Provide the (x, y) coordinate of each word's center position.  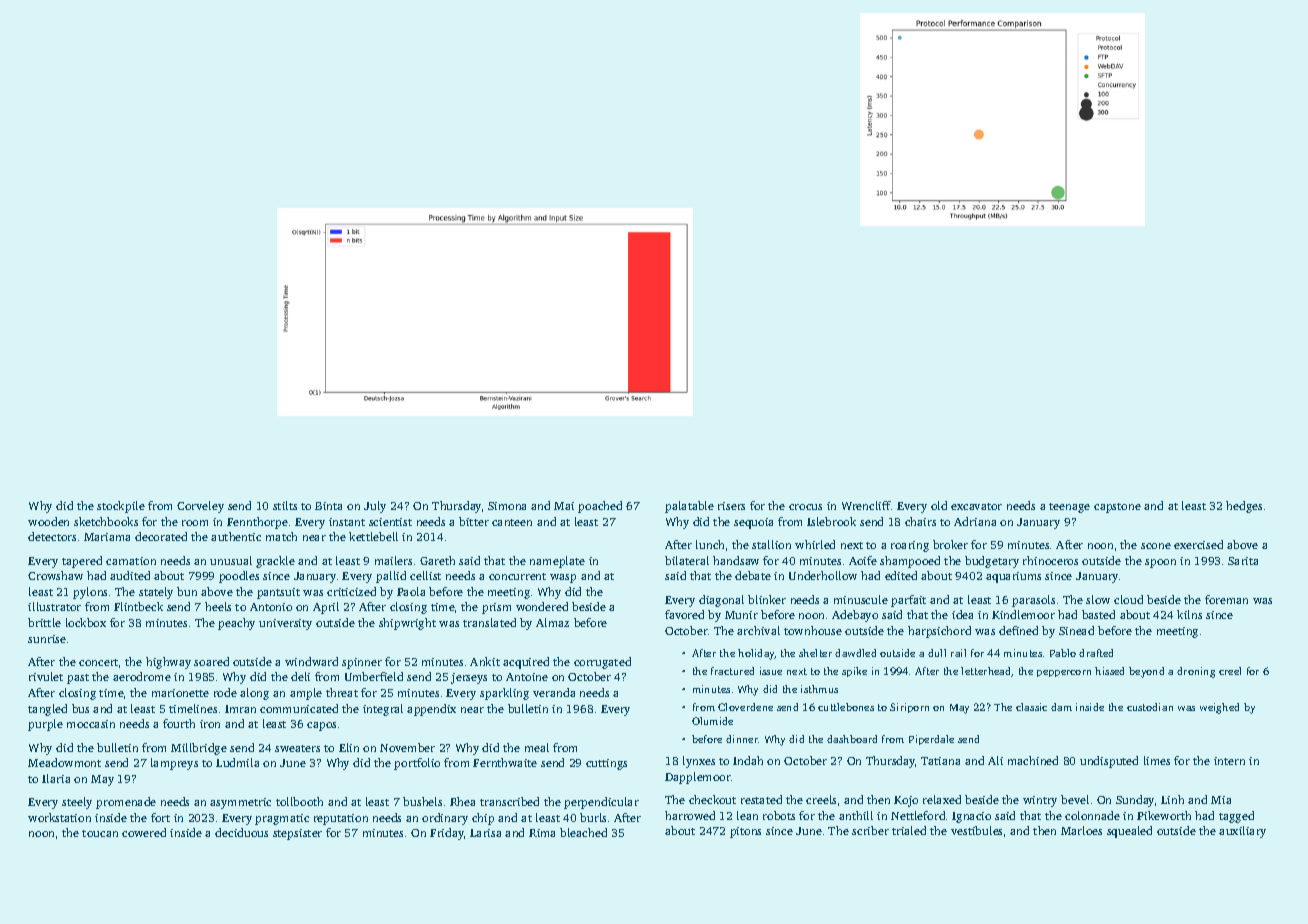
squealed (1129, 832)
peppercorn (1064, 673)
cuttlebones (846, 707)
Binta (328, 506)
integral (383, 710)
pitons (745, 832)
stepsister (297, 834)
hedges (1244, 507)
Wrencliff (866, 505)
